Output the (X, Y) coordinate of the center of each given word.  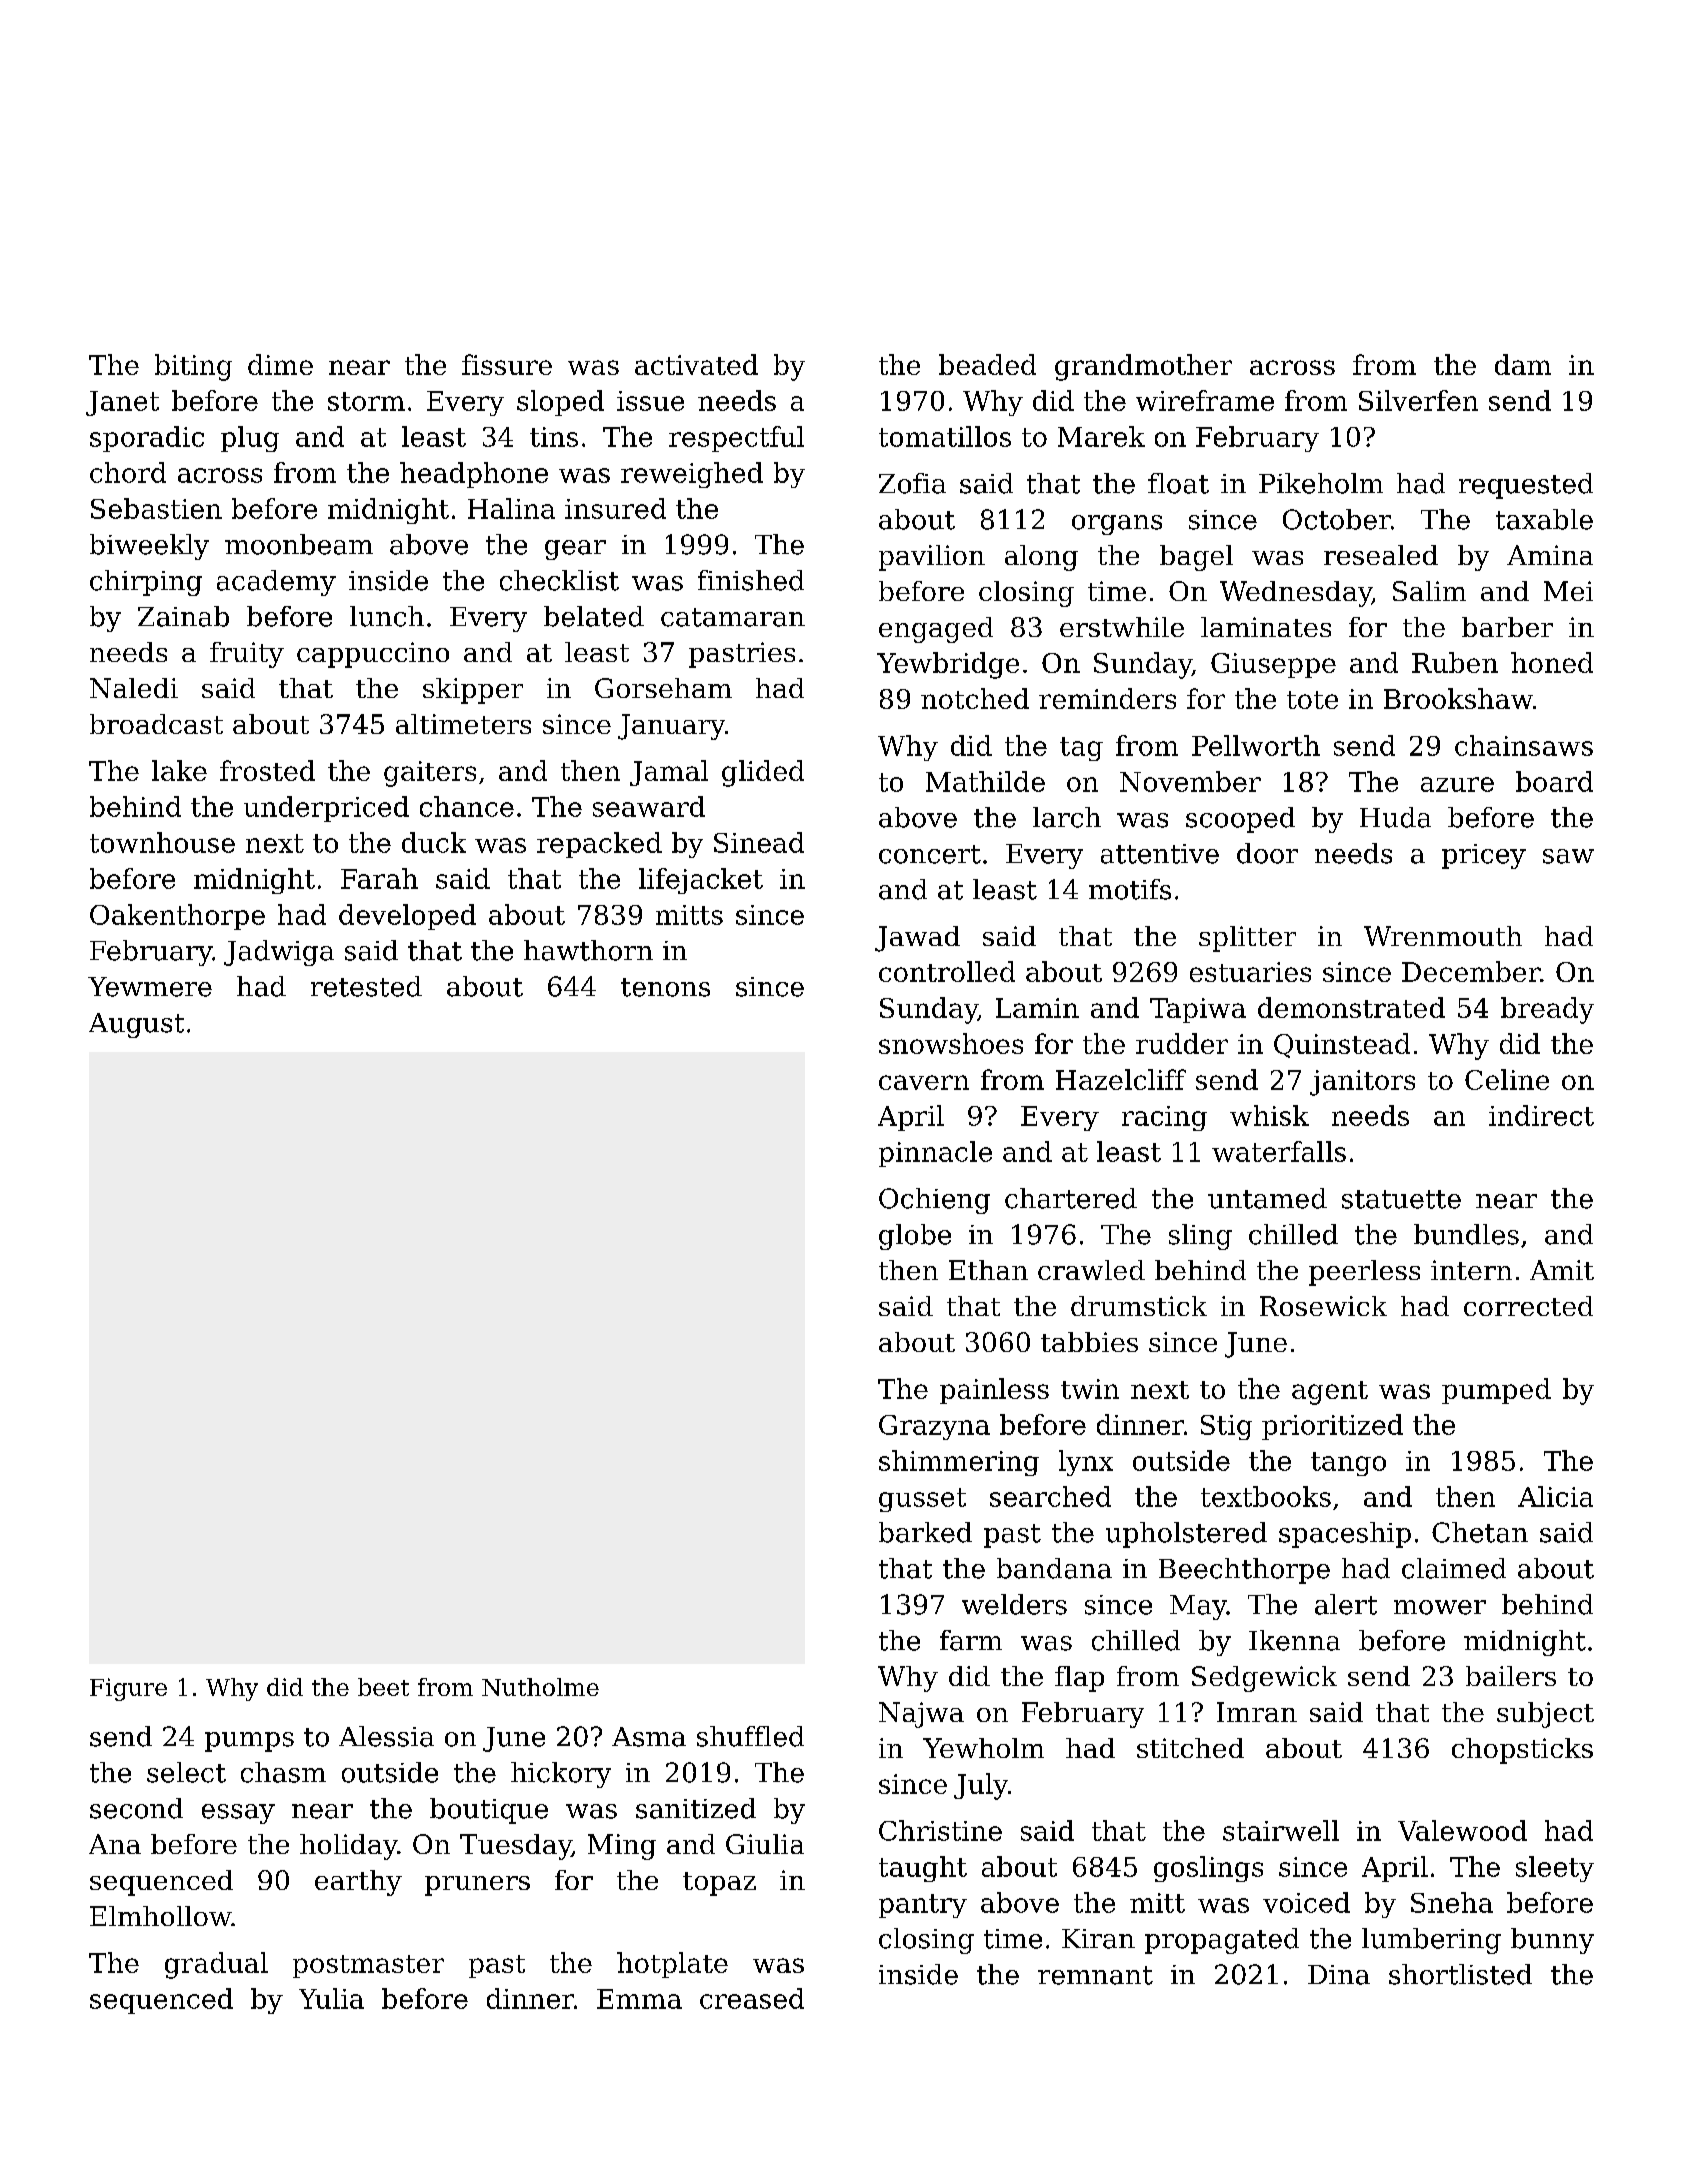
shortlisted (1460, 1974)
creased (752, 1998)
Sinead (759, 842)
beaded (987, 364)
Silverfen (1418, 400)
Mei (1568, 591)
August (136, 1025)
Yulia (331, 1998)
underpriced (326, 809)
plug (250, 439)
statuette (1401, 1199)
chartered (1071, 1198)
